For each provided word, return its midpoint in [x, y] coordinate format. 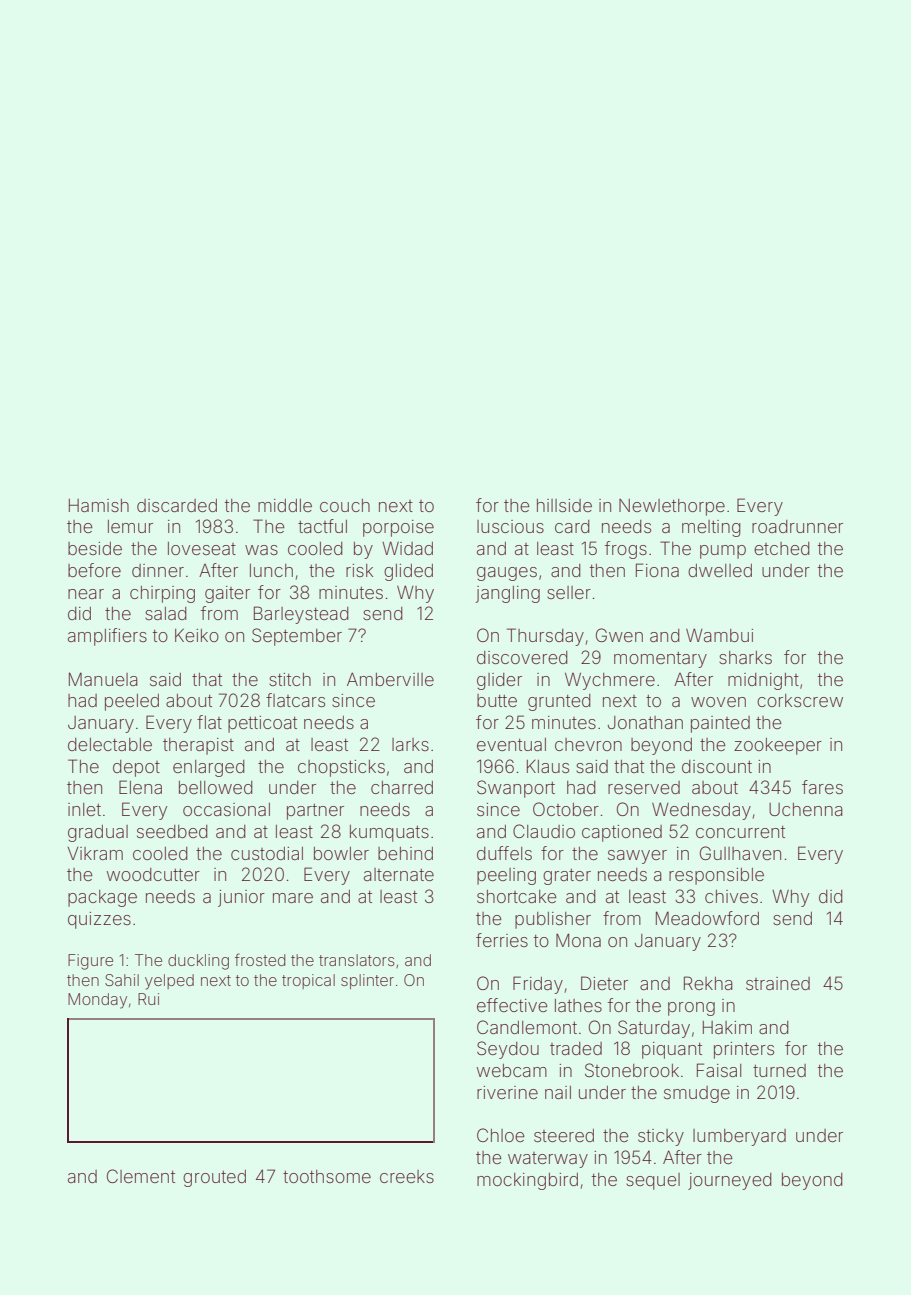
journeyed [730, 1181]
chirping [162, 594]
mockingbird [527, 1181]
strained [778, 983]
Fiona [657, 570]
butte [497, 700]
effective [512, 1005]
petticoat [262, 724]
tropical [308, 981]
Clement [141, 1176]
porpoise [398, 528]
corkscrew [800, 700]
